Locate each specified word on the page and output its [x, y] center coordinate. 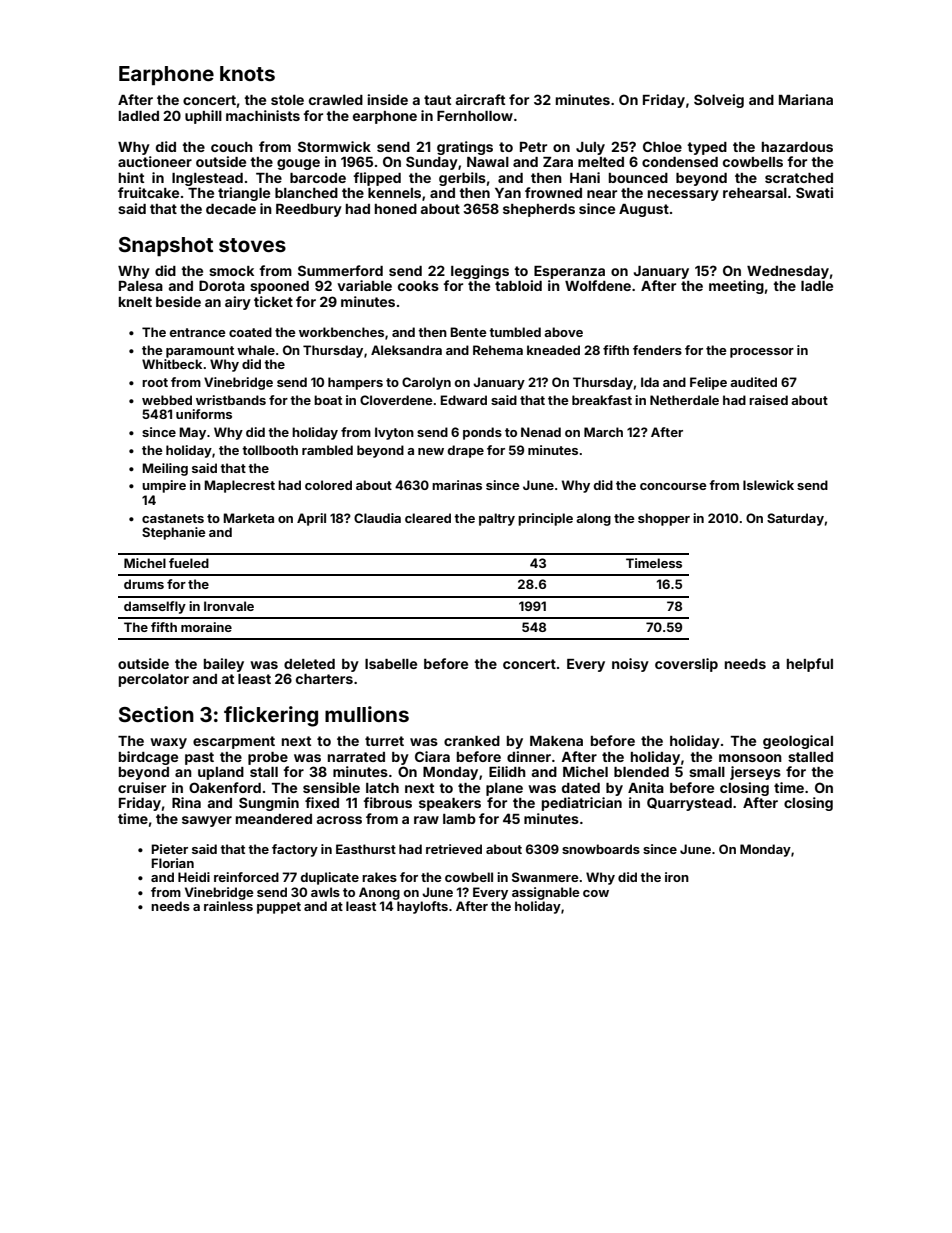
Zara [558, 162]
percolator [154, 680]
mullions [367, 714]
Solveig [719, 101]
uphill [203, 117]
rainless [228, 906]
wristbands [231, 400]
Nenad [541, 432]
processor [762, 353]
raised [768, 400]
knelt [135, 302]
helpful [810, 665]
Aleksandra [406, 350]
